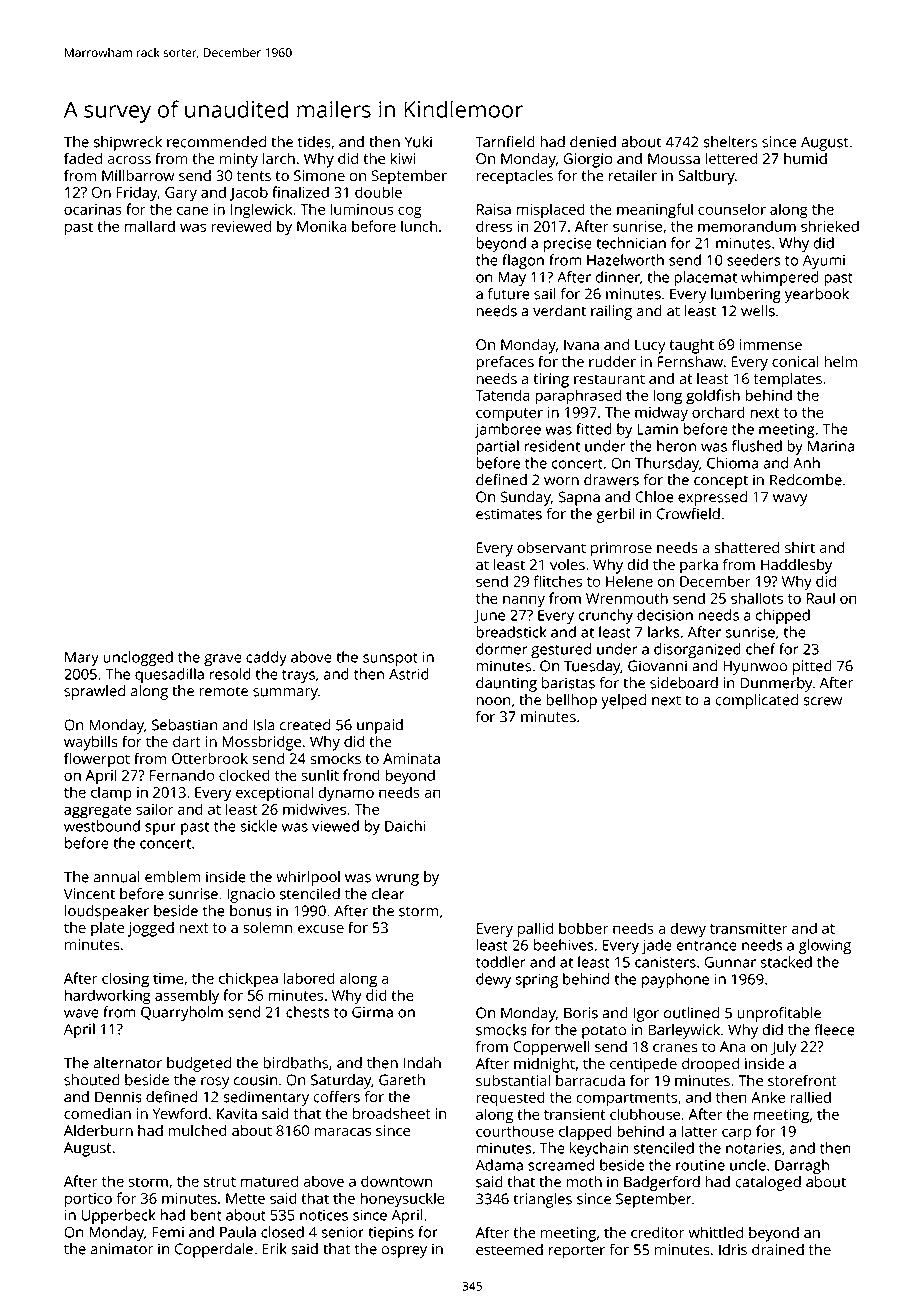 The image size is (924, 1314). I want to click on midwives, so click(314, 809).
